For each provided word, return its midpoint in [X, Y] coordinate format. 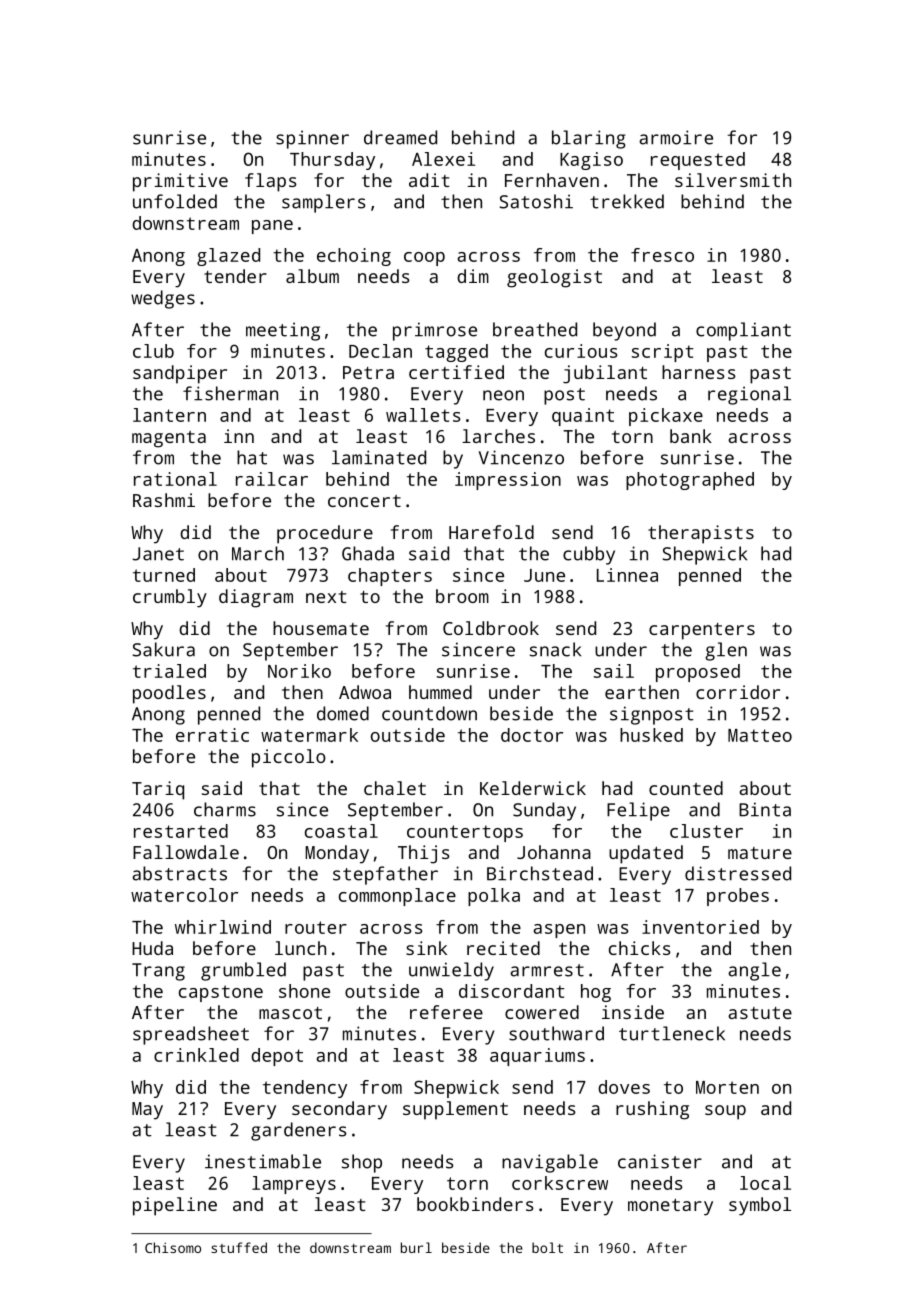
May [147, 1111]
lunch [300, 948]
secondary [339, 1110]
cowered [542, 1012]
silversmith [733, 180]
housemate [321, 628]
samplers [324, 203]
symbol [760, 1206]
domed [343, 713]
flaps [271, 182]
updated [646, 854]
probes [738, 897]
